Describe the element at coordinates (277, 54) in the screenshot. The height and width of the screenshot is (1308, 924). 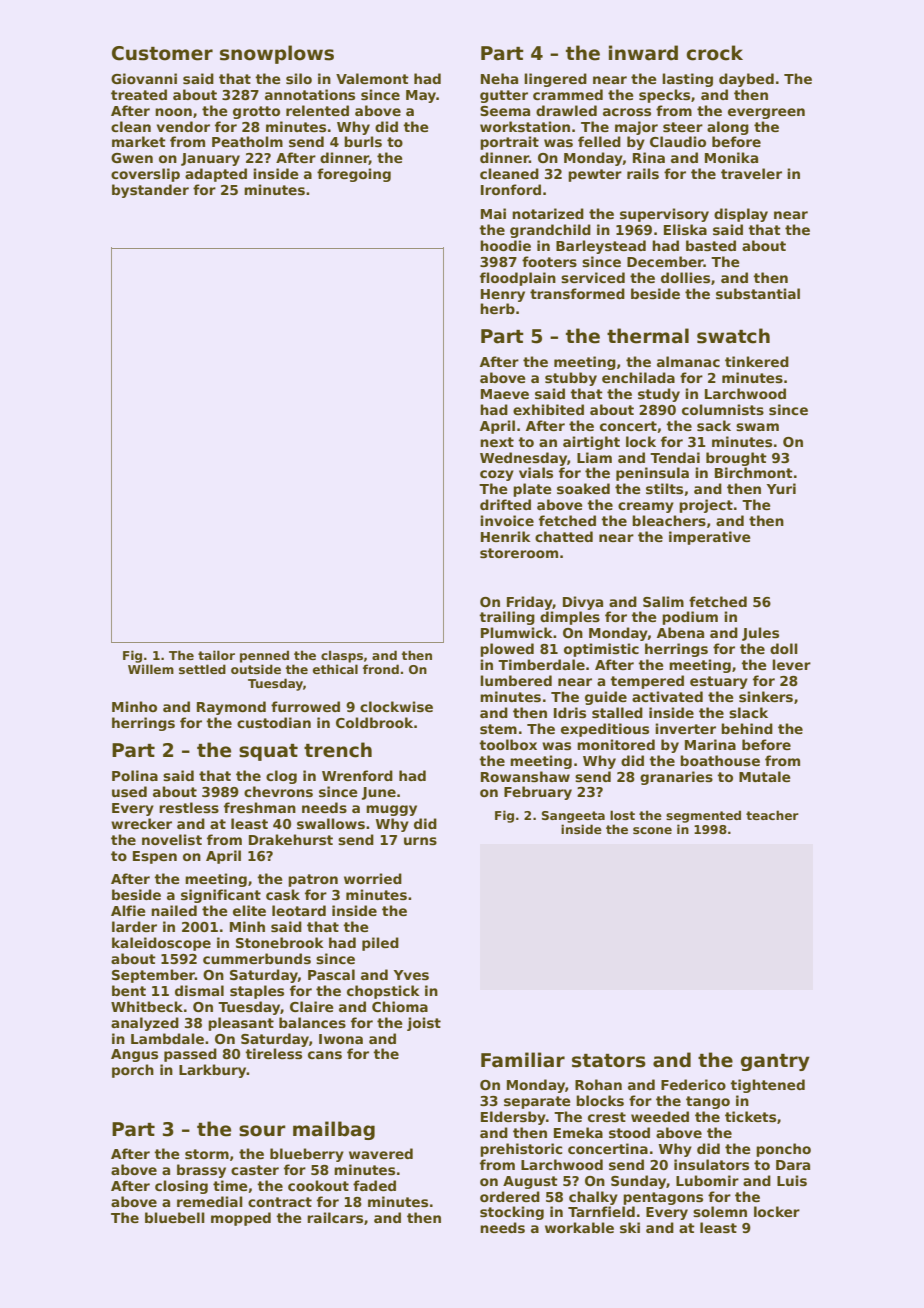
I see `snowplows` at that location.
